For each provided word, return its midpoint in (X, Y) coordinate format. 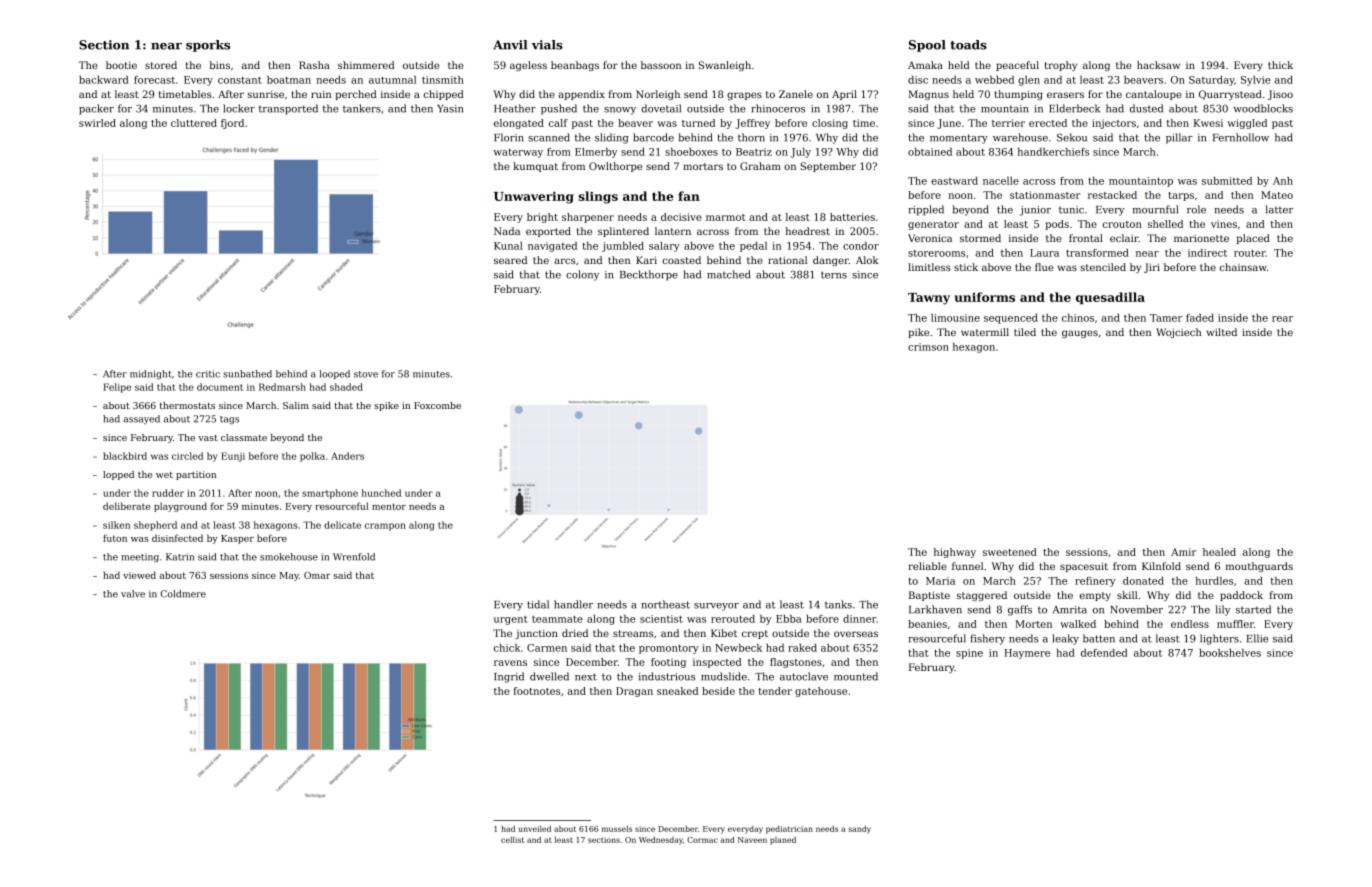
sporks (208, 46)
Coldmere (183, 594)
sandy (859, 830)
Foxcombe (437, 405)
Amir (1183, 552)
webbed (994, 80)
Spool (927, 46)
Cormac (702, 840)
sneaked (677, 691)
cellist (512, 840)
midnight (151, 375)
